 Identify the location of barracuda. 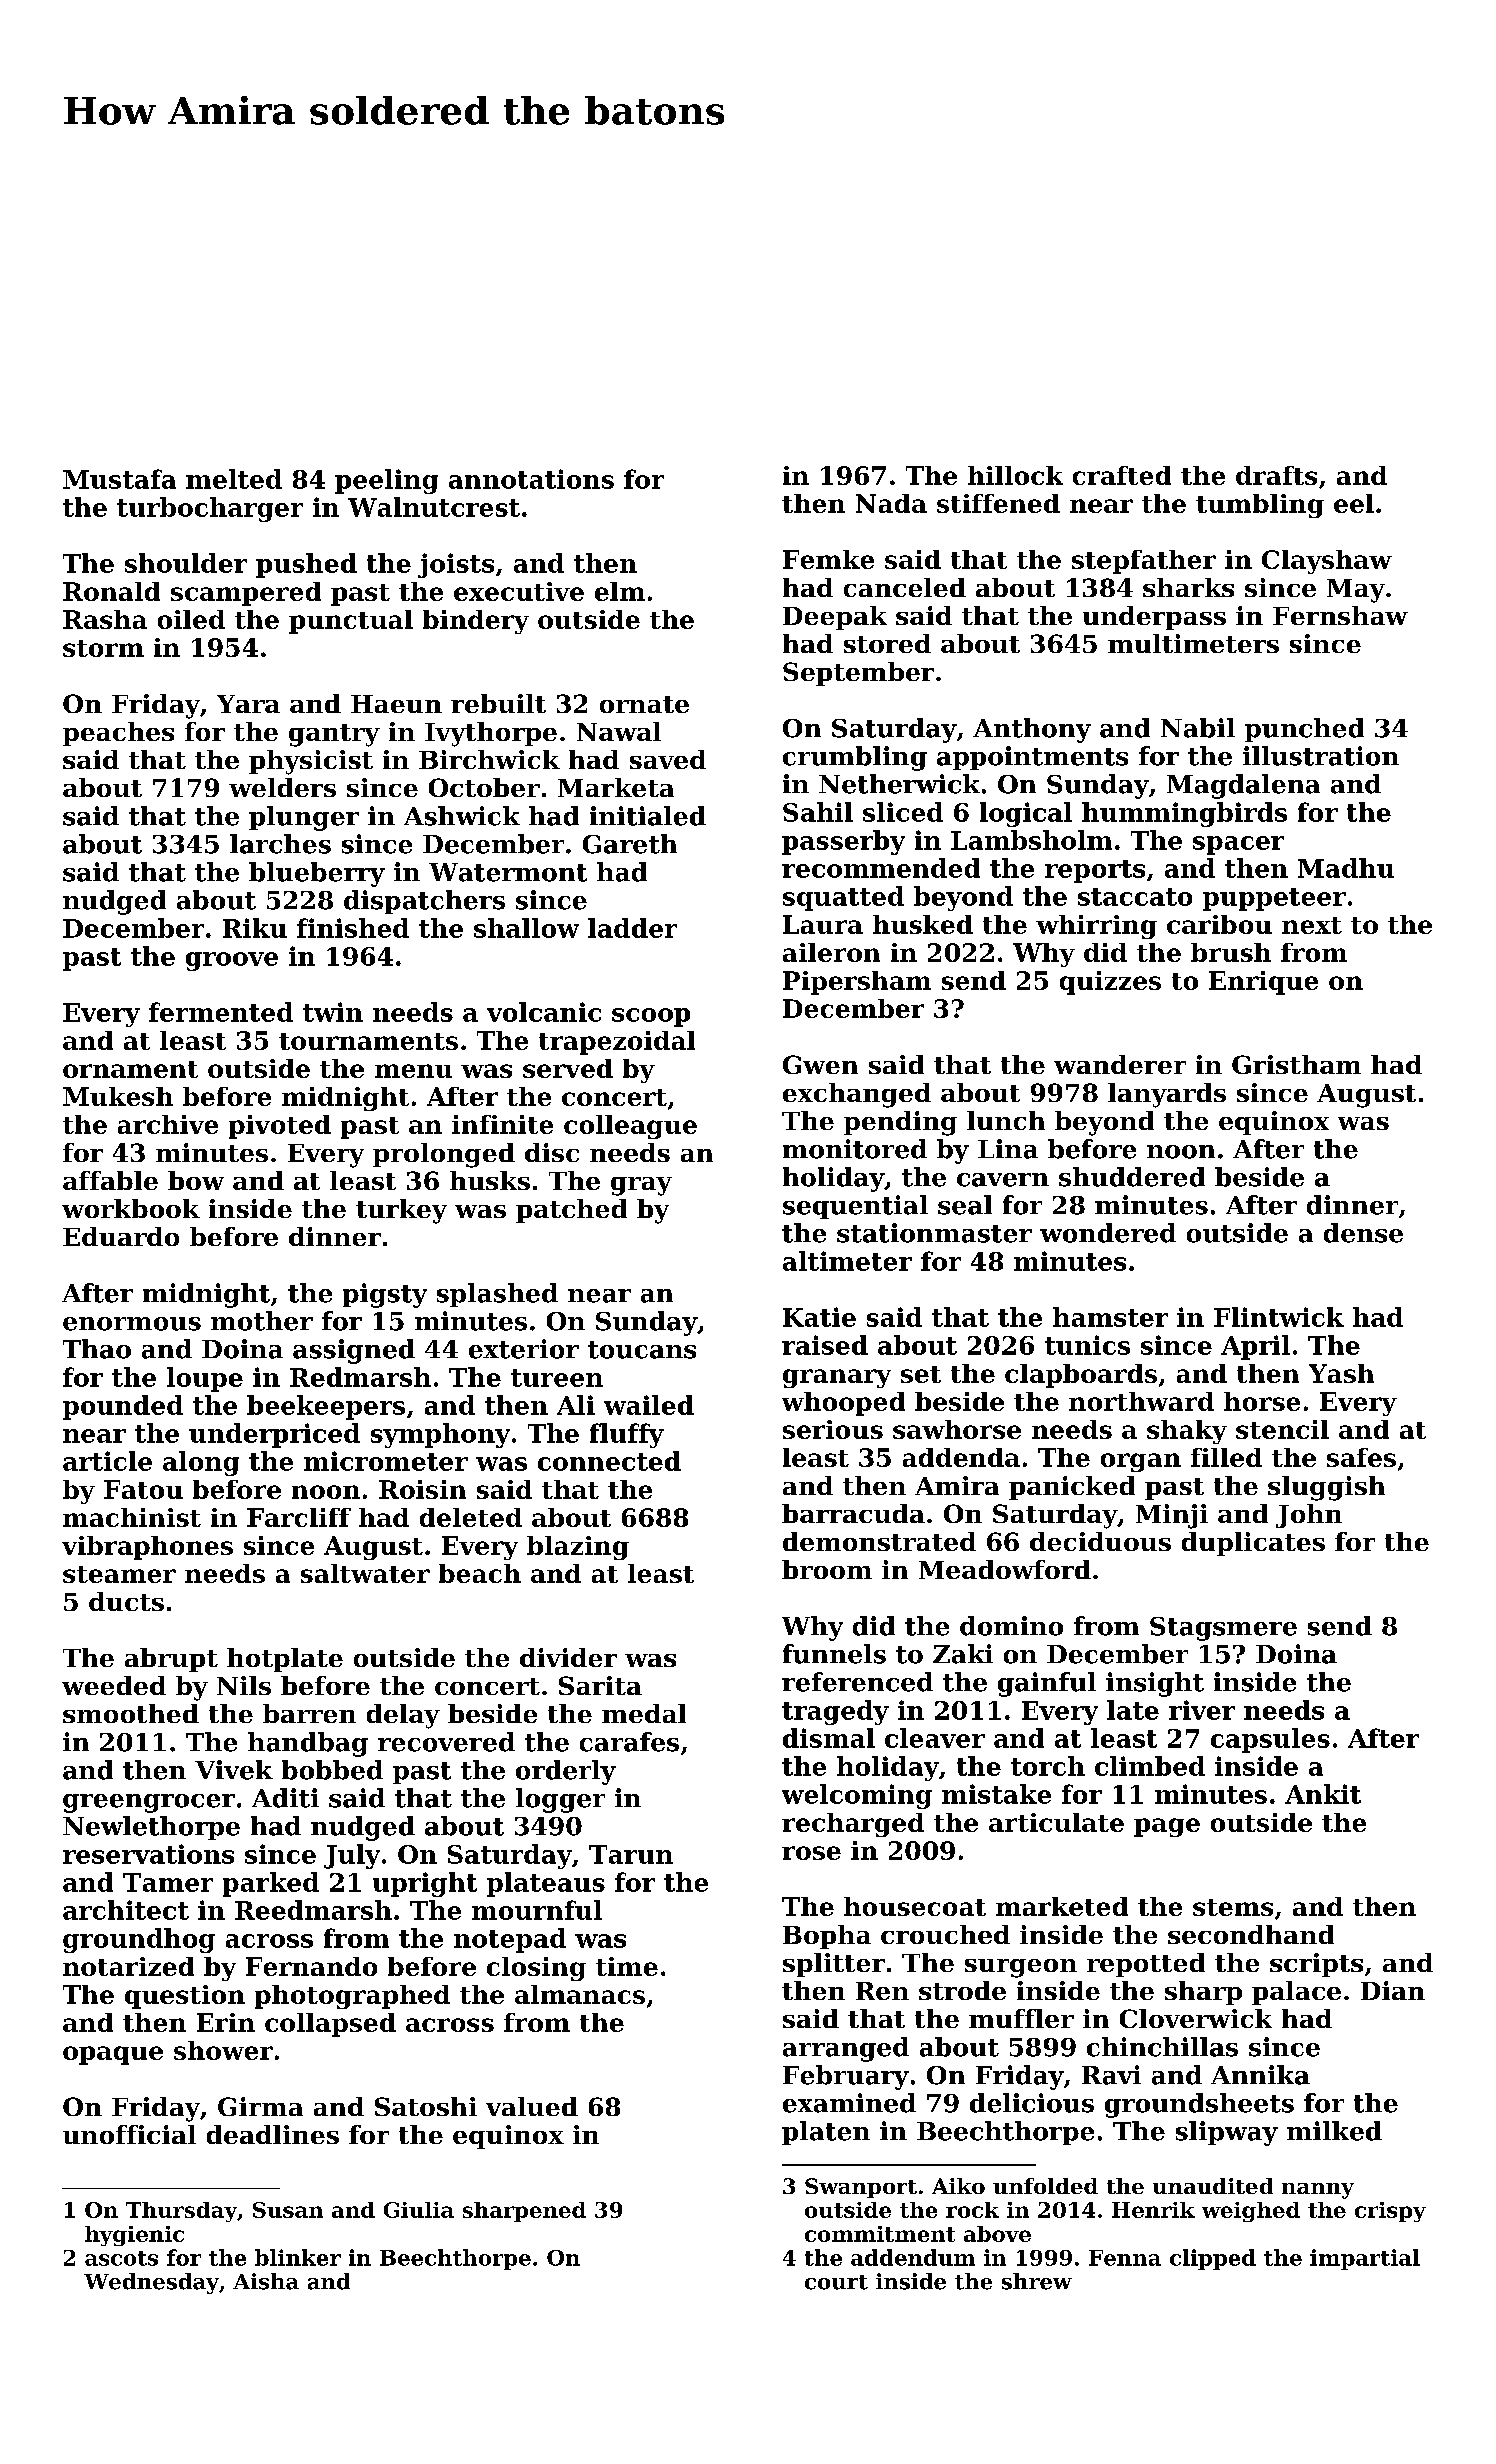
(853, 1513).
